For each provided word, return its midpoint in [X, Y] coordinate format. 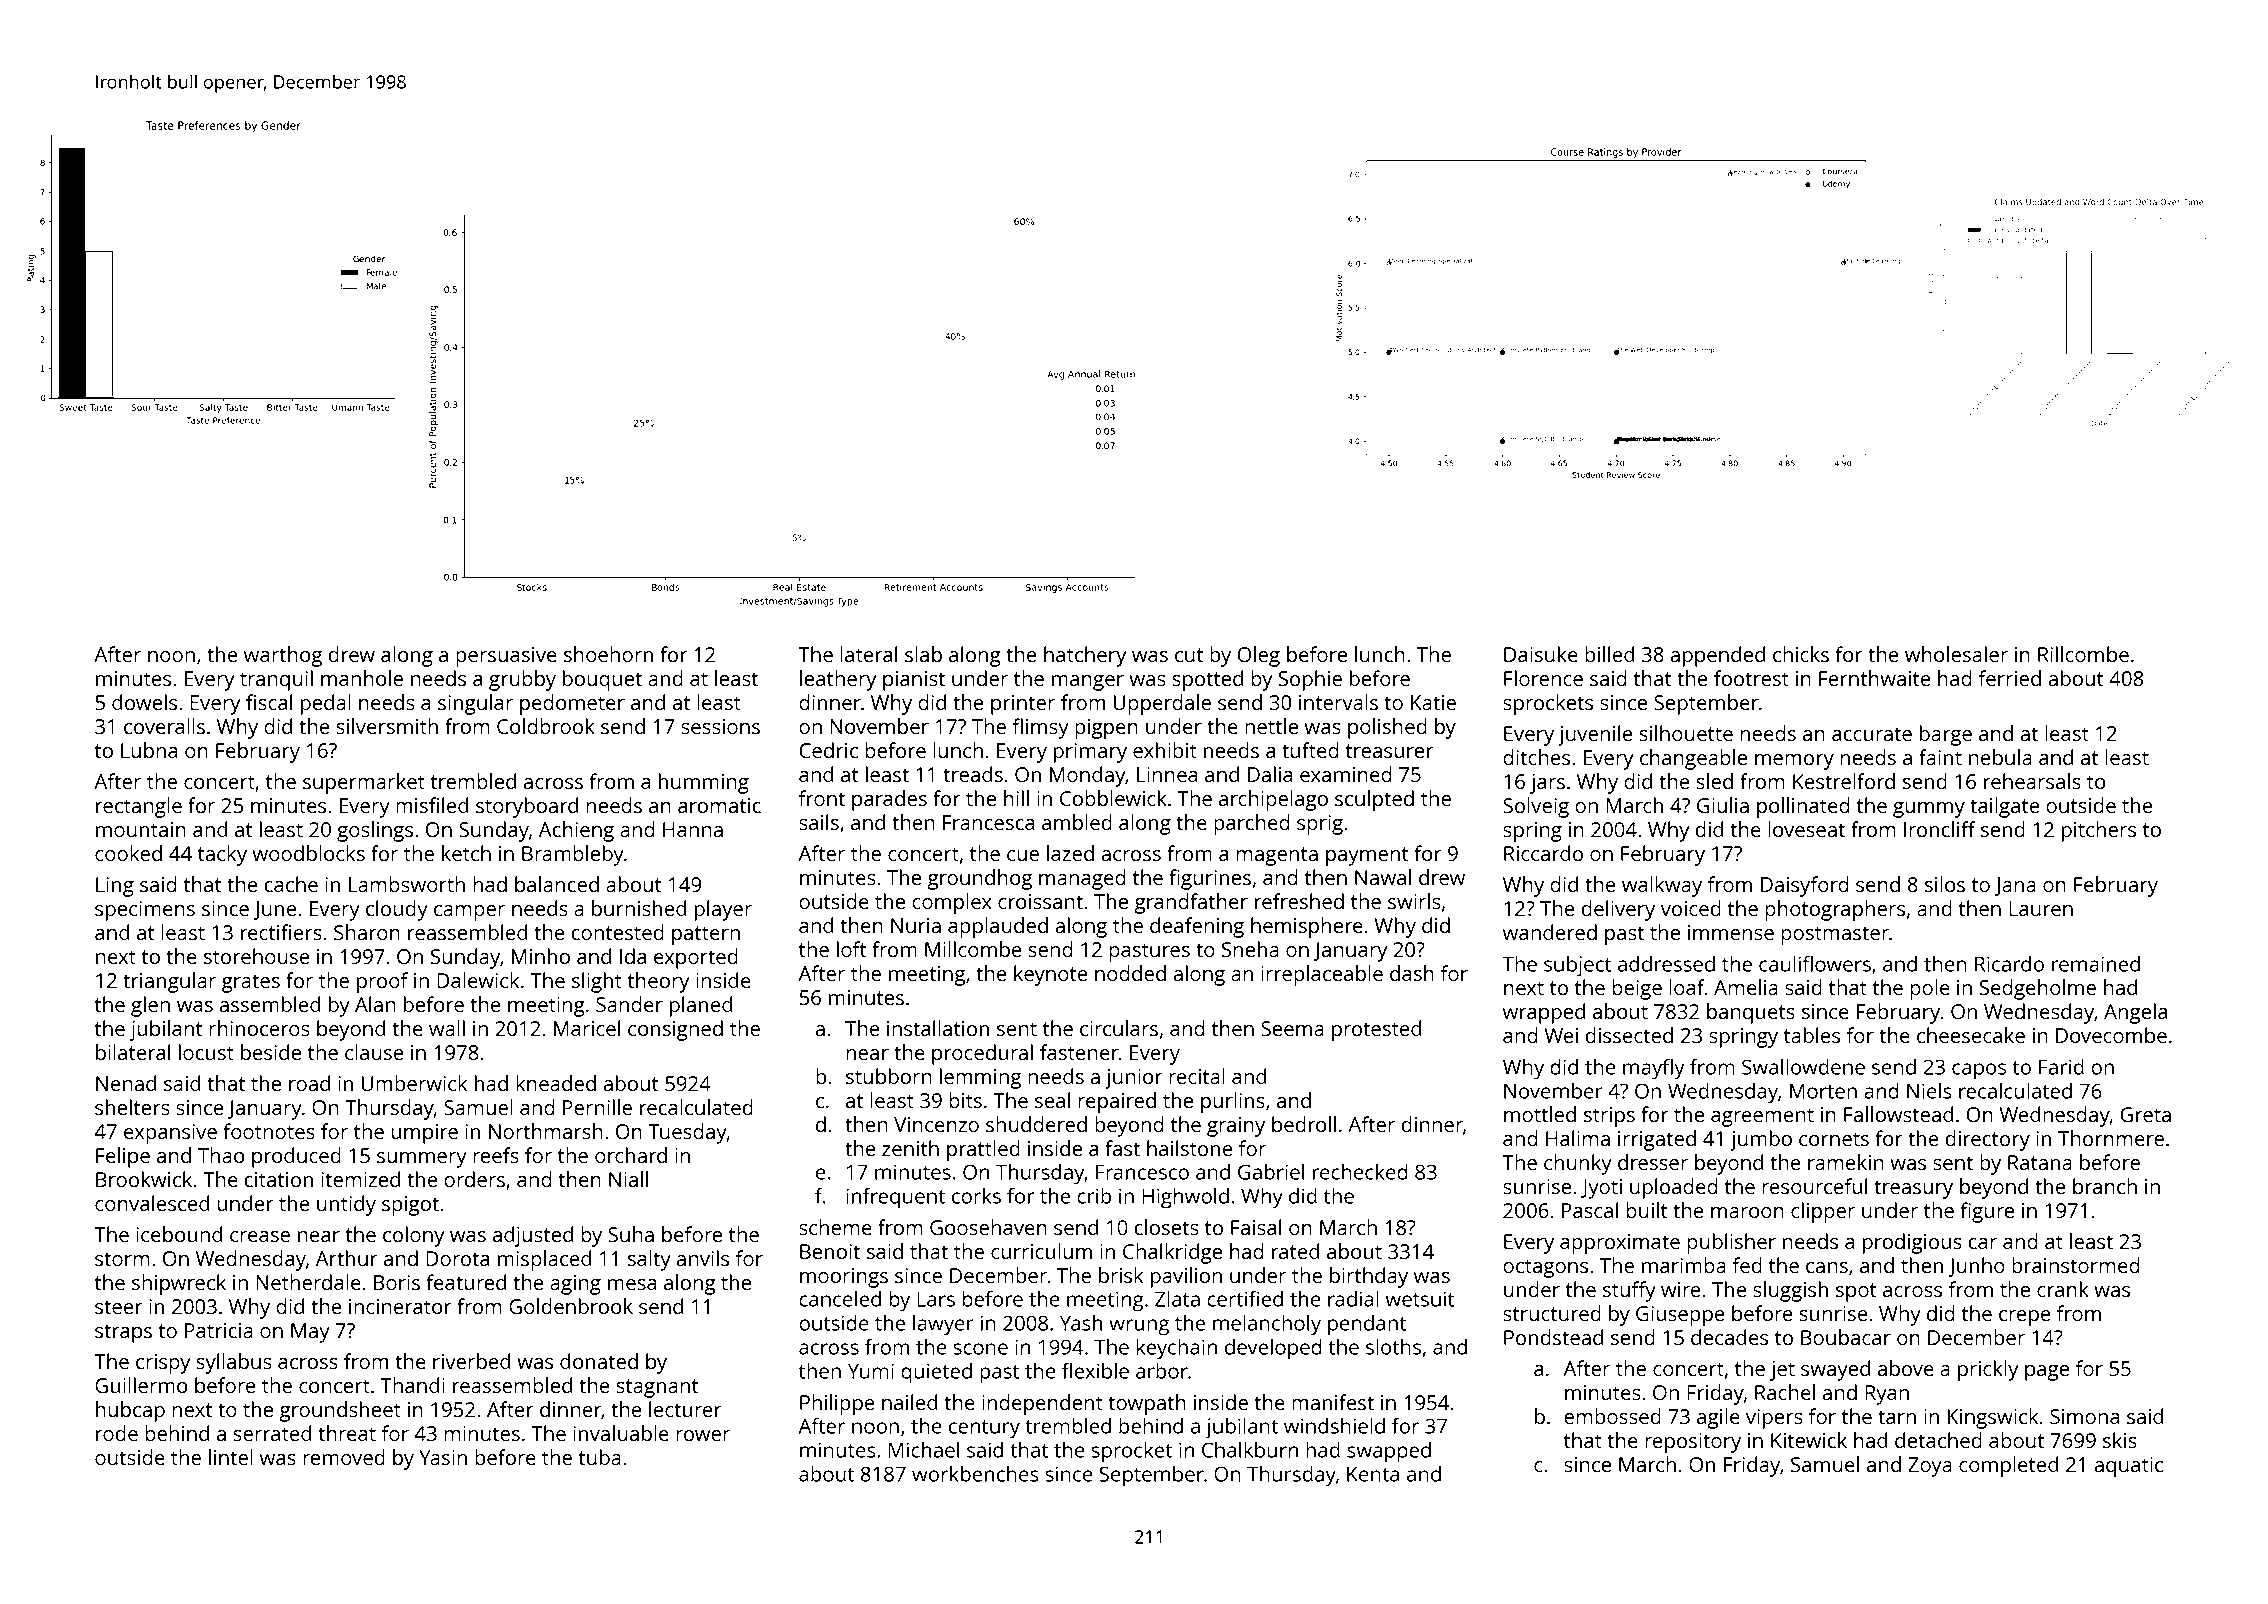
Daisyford [1805, 886]
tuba [600, 1457]
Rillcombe [2083, 654]
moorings [844, 1278]
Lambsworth [407, 884]
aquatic [2129, 1467]
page [2047, 1373]
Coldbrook [546, 726]
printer [1023, 705]
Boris [397, 1282]
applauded [998, 927]
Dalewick [478, 980]
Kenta [1373, 1474]
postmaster [1835, 935]
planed [701, 1006]
